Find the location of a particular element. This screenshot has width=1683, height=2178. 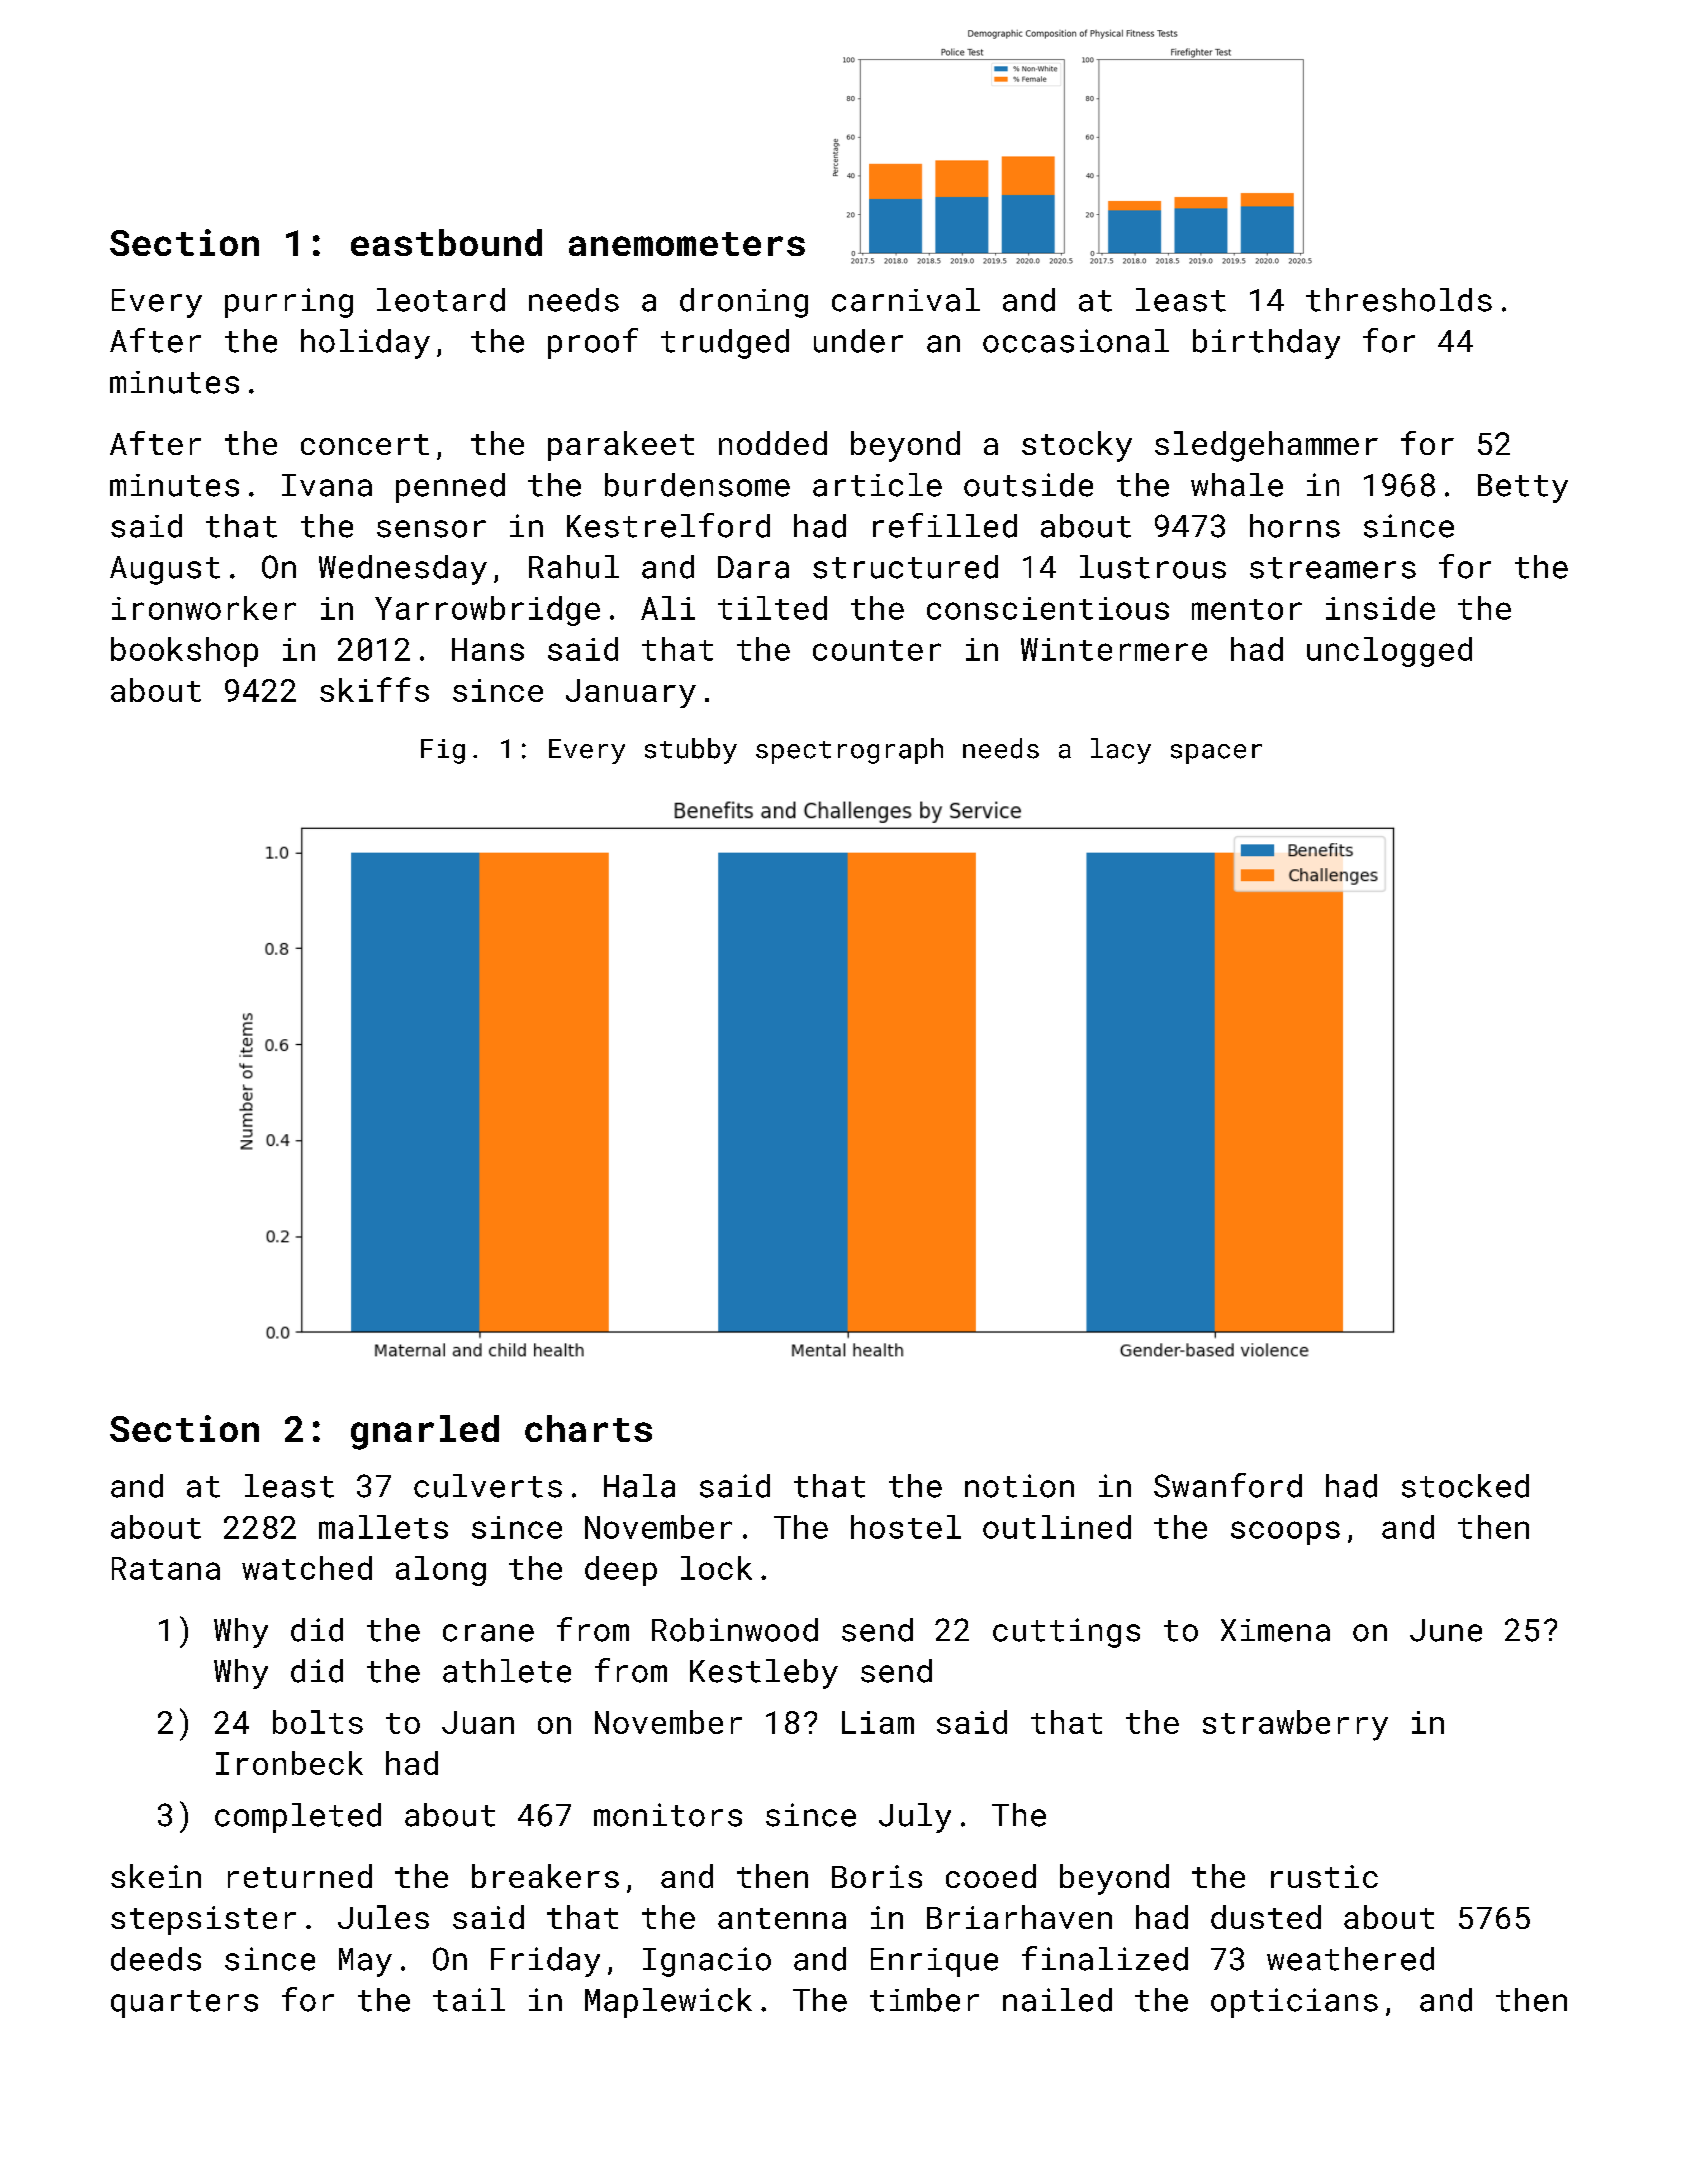

purring is located at coordinates (289, 303).
